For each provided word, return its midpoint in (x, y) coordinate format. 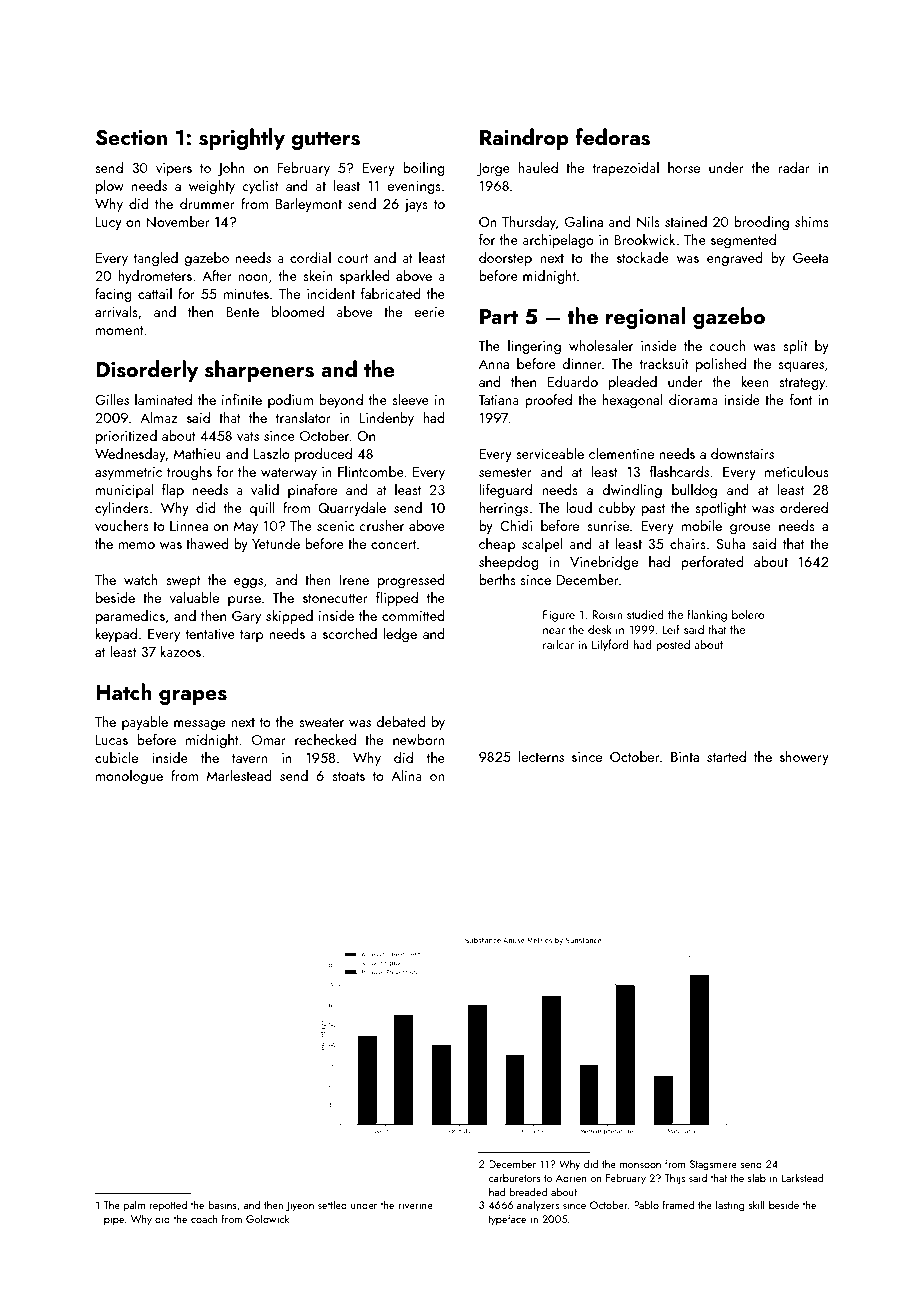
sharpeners (259, 371)
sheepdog (509, 563)
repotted (168, 1205)
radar (794, 167)
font (801, 399)
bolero (748, 614)
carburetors (515, 1177)
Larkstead (802, 1177)
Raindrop (524, 139)
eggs (248, 583)
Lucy (109, 223)
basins (222, 1204)
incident (331, 293)
